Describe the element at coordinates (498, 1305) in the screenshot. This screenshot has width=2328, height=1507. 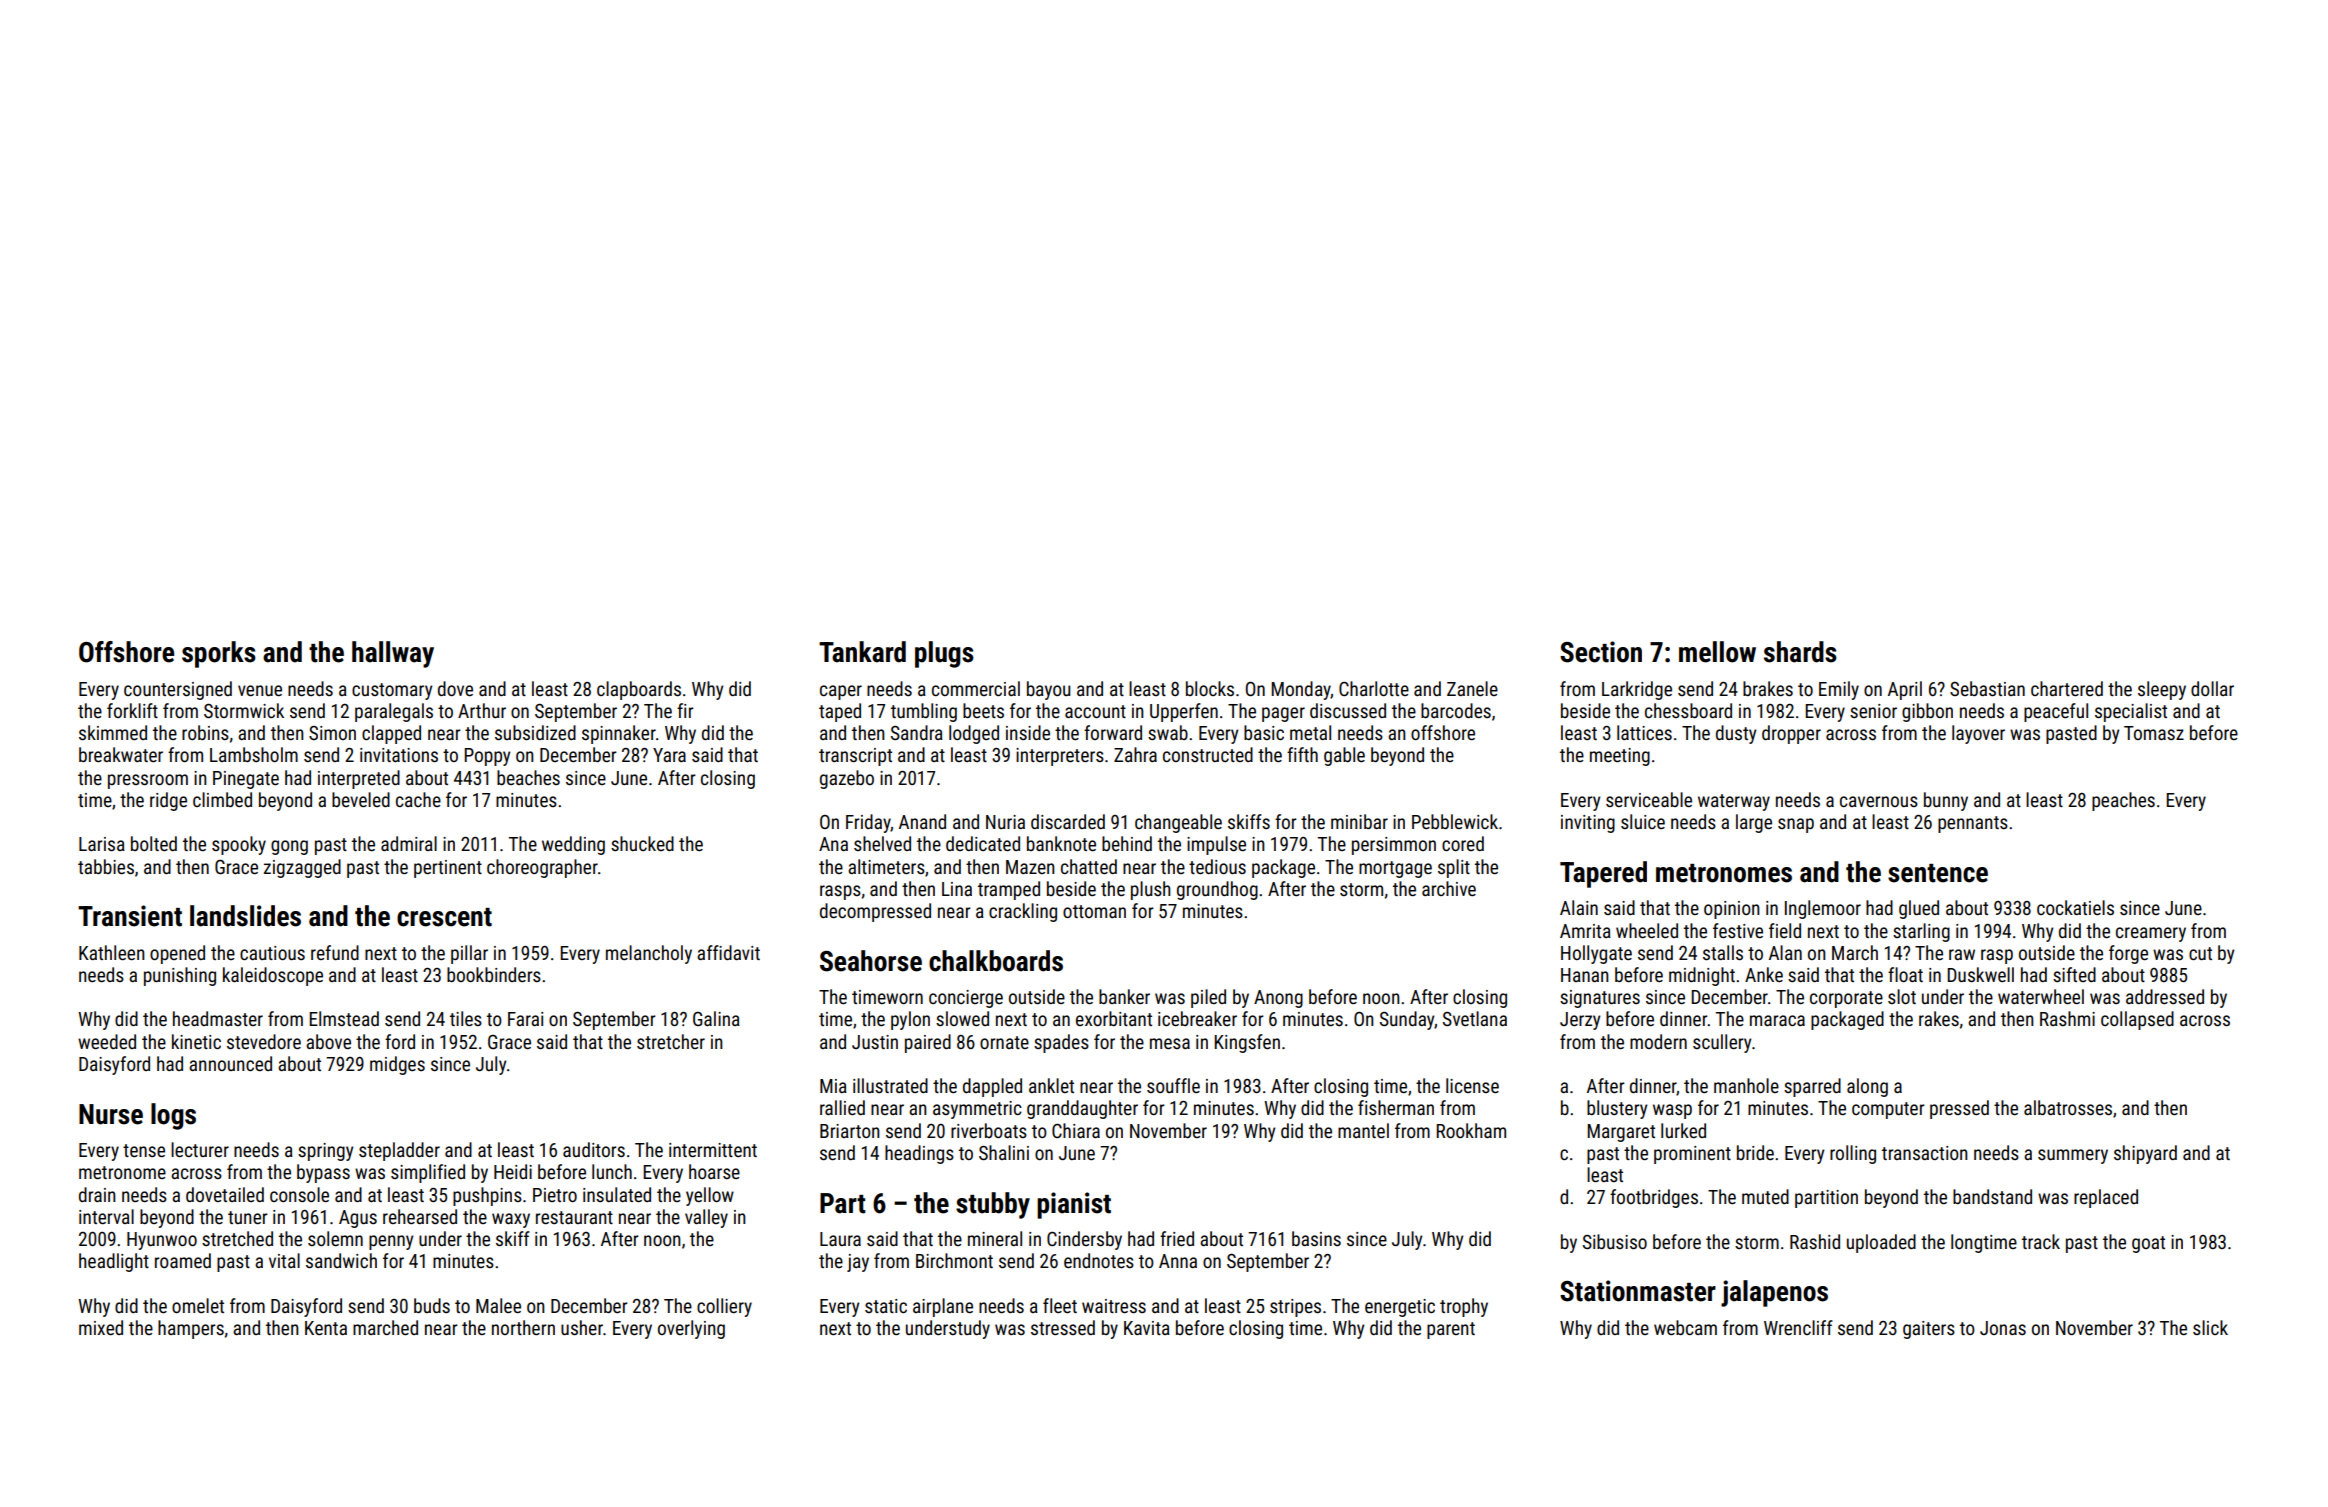
I see `Malee` at that location.
